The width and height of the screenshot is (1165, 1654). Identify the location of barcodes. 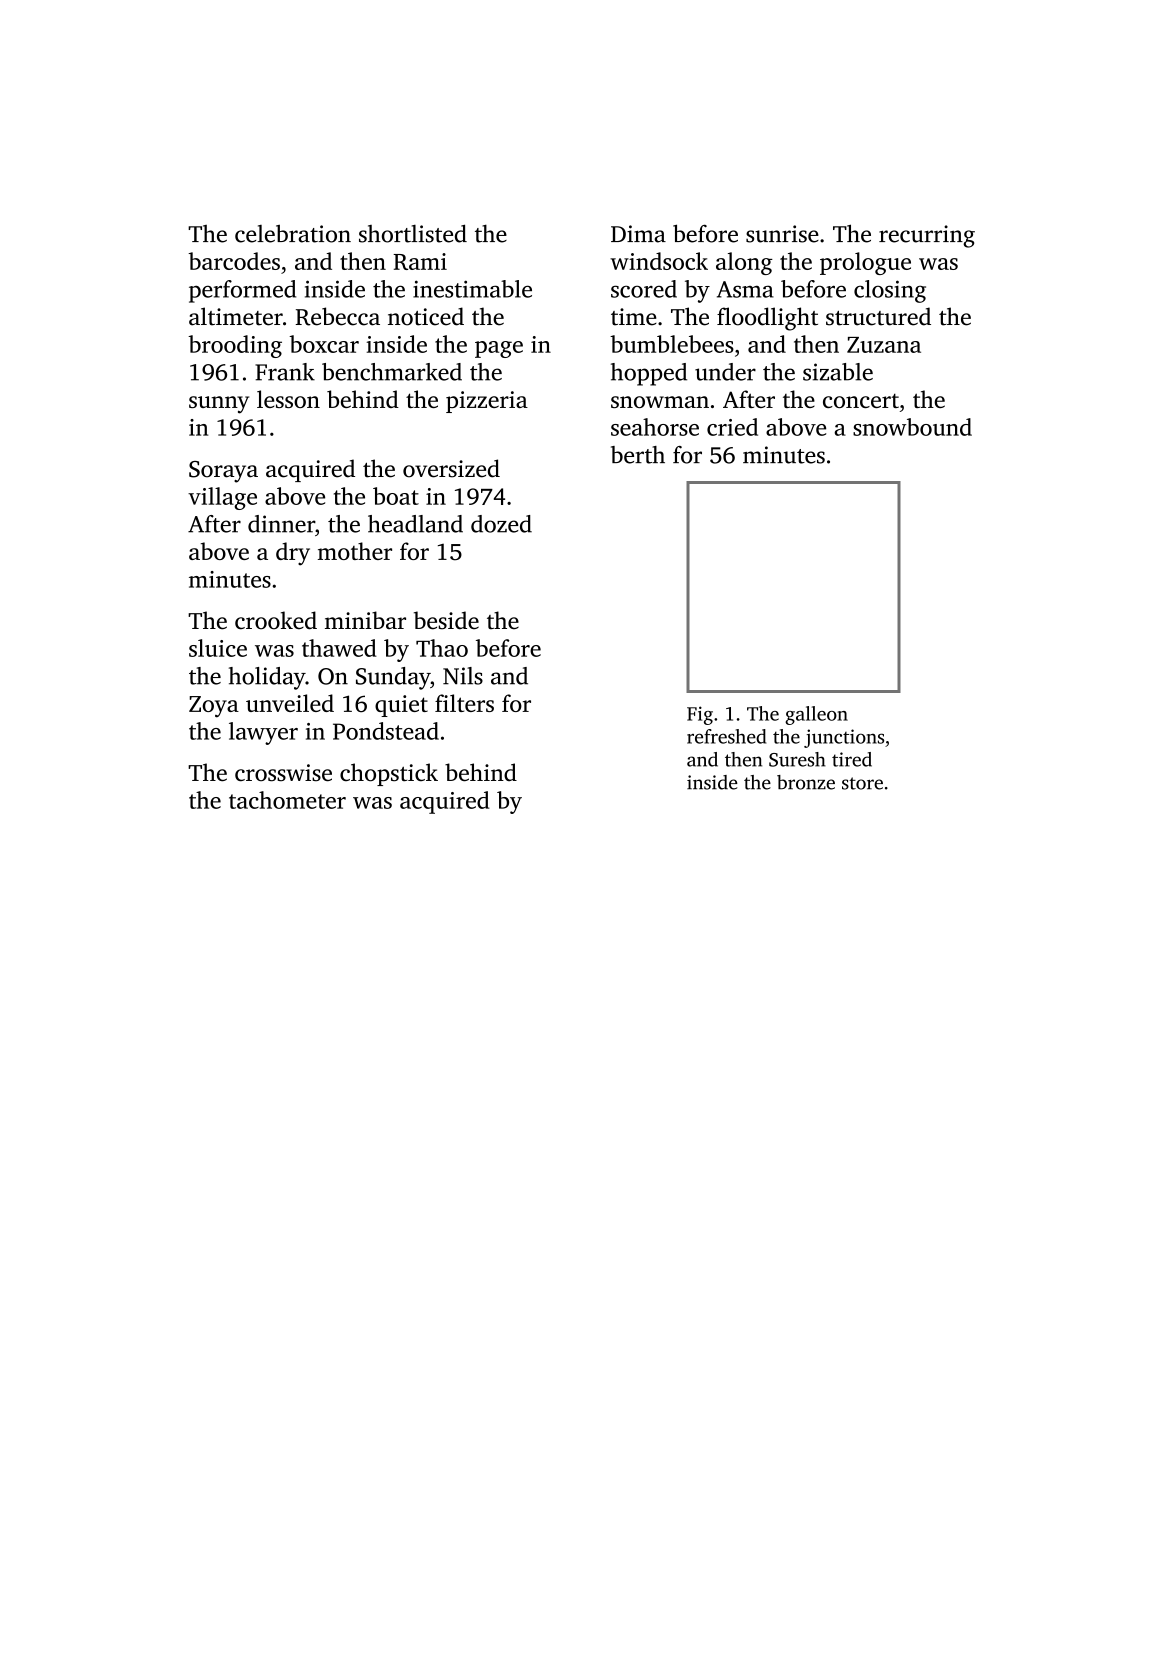
(234, 261).
